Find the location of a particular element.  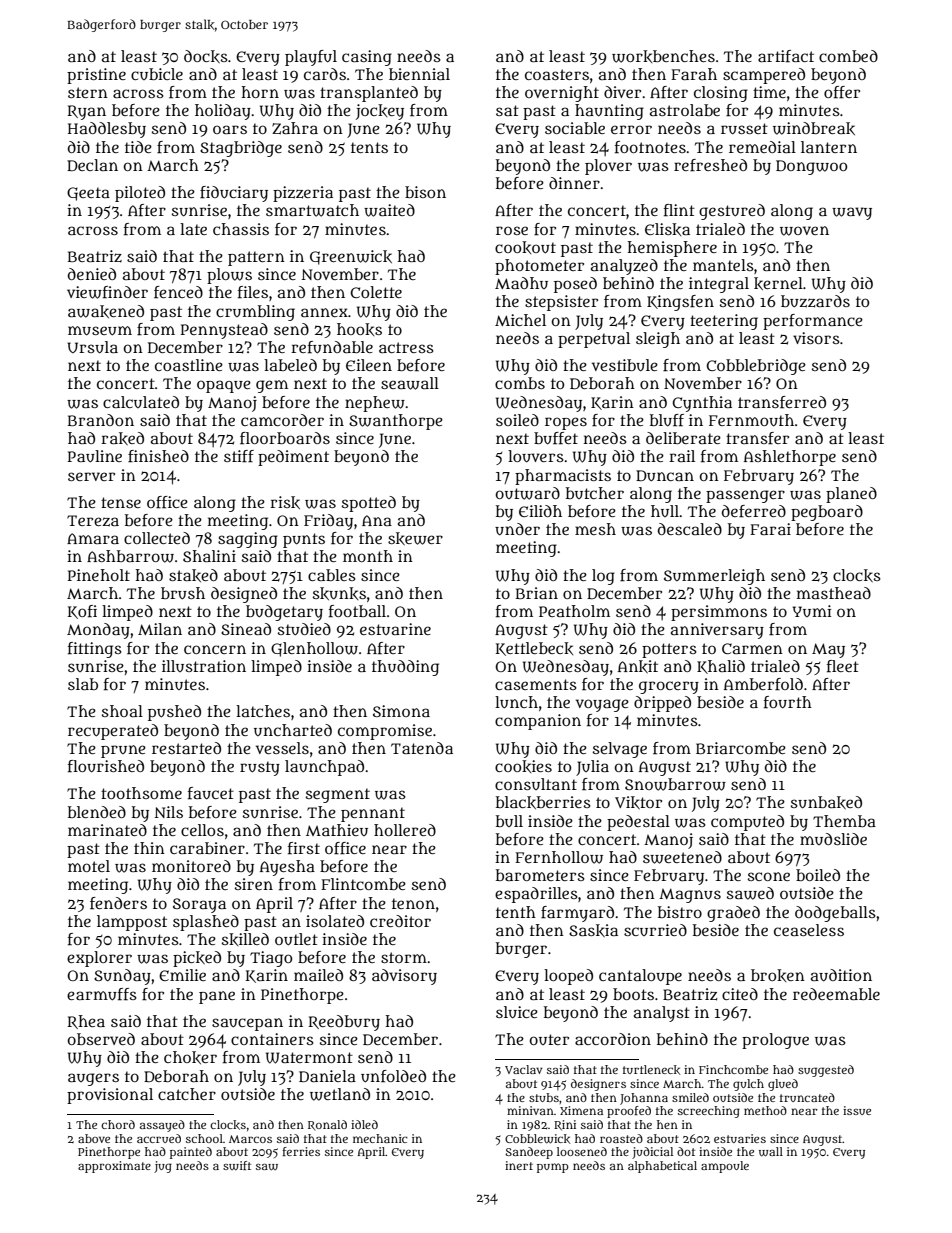

screeching is located at coordinates (709, 1112).
